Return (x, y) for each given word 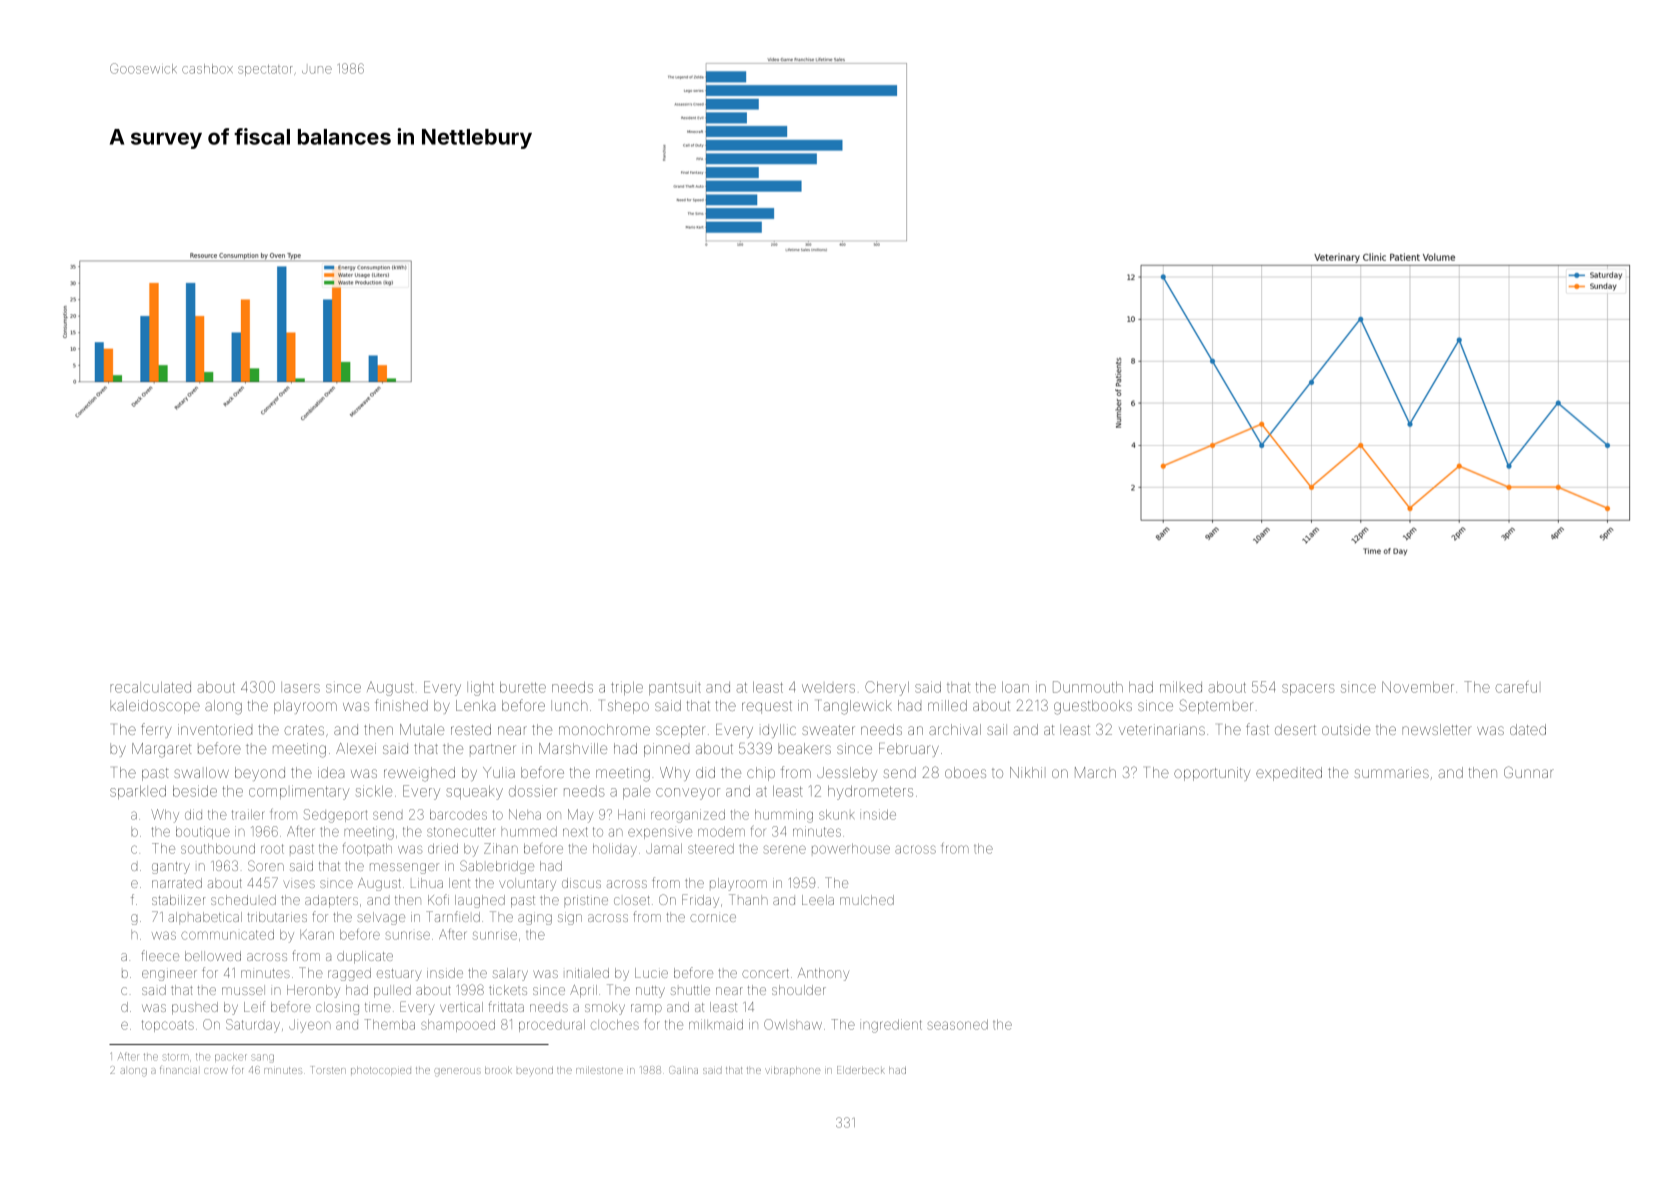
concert (765, 973)
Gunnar (1529, 772)
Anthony (823, 974)
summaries (1391, 772)
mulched (867, 900)
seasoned (958, 1024)
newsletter (1437, 729)
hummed (529, 831)
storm (176, 1057)
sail (997, 729)
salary (510, 974)
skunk (836, 814)
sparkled (138, 792)
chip (761, 774)
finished (401, 705)
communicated (227, 934)
